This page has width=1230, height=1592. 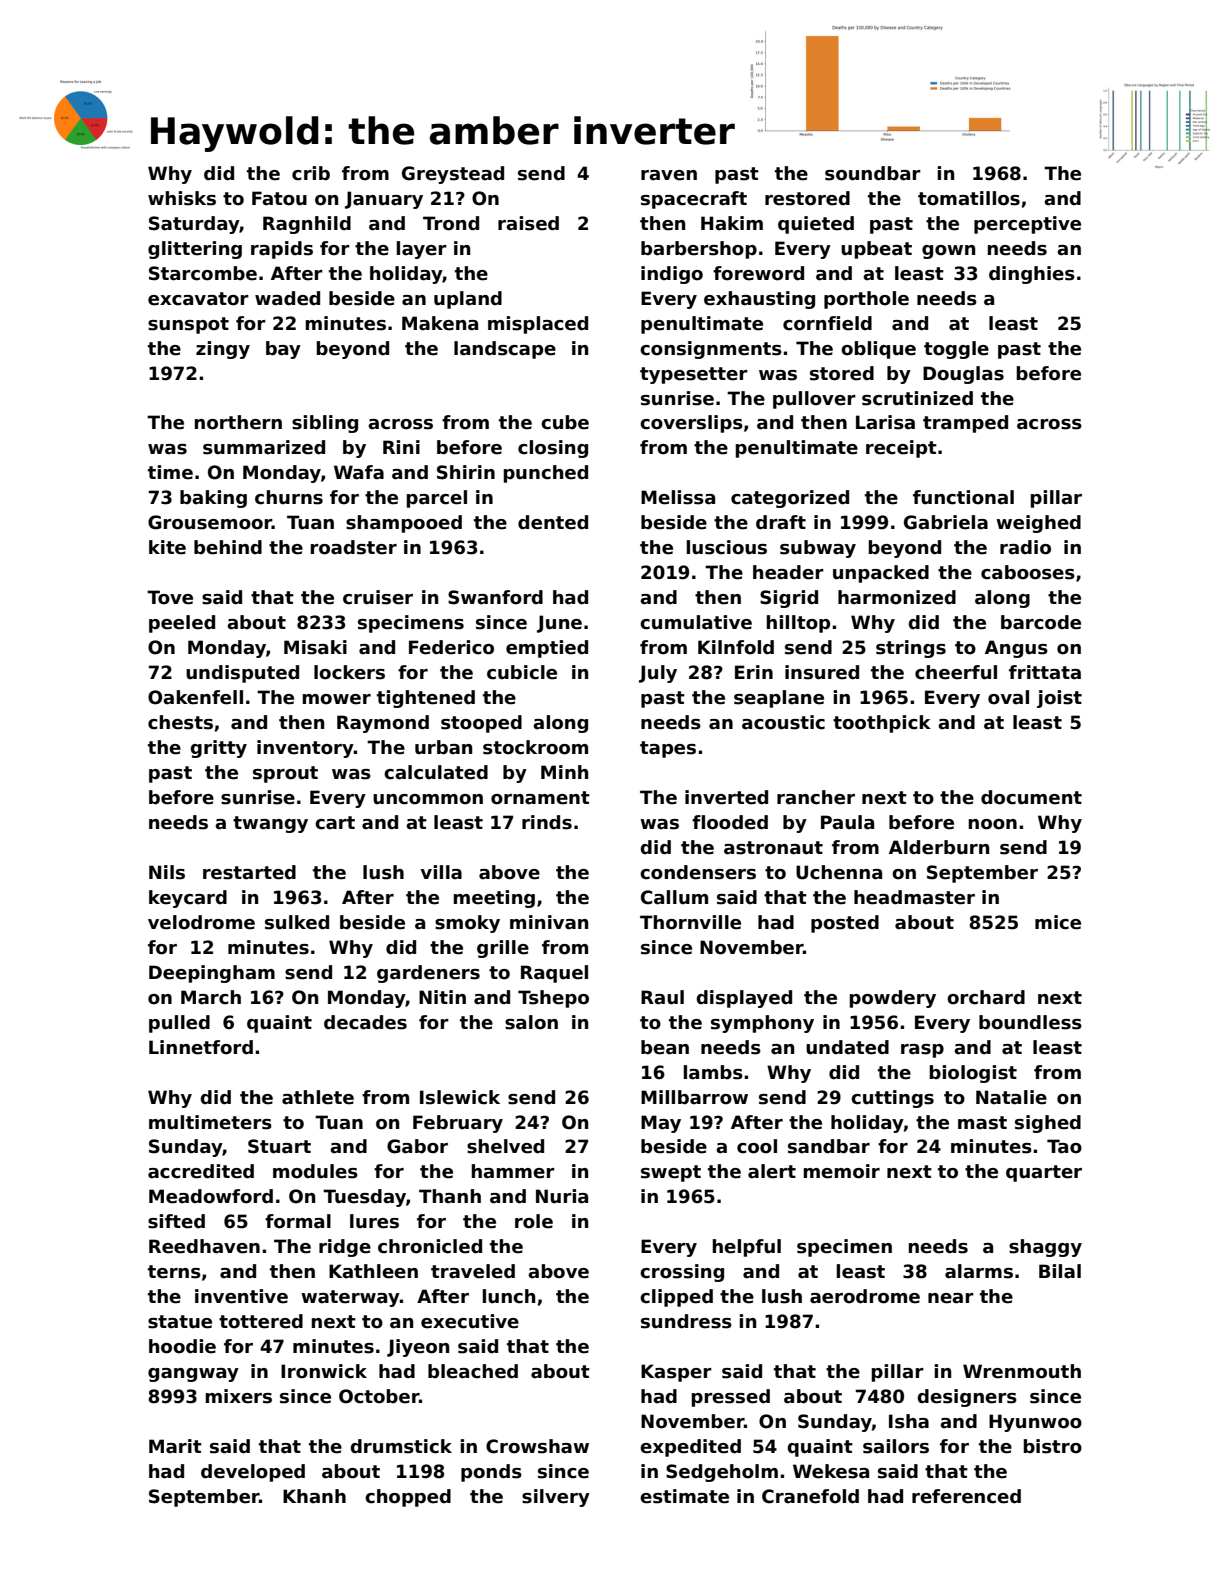 I want to click on alarms, so click(x=979, y=1271).
